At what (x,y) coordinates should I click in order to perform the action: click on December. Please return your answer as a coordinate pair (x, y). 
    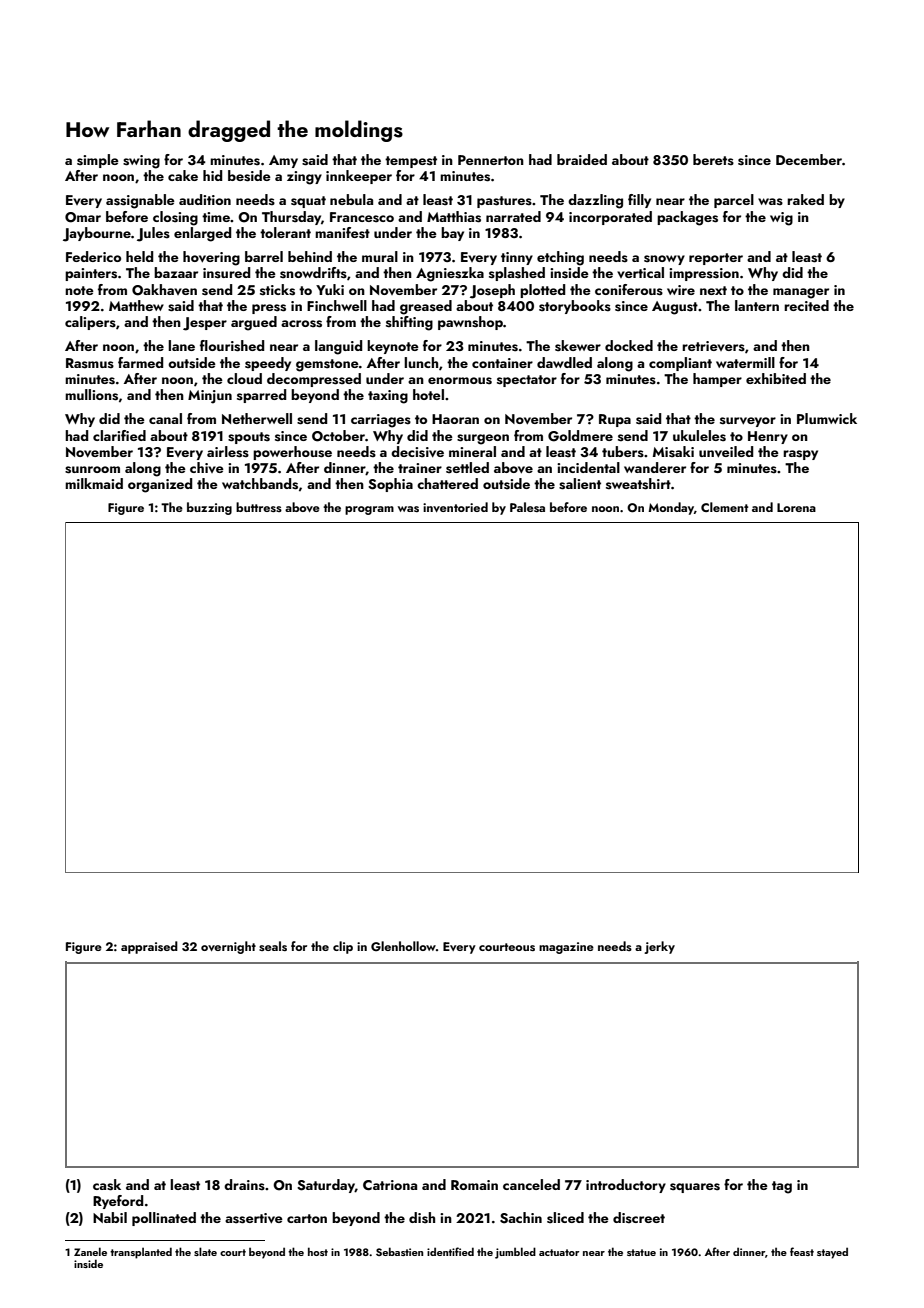
    Looking at the image, I should click on (809, 159).
